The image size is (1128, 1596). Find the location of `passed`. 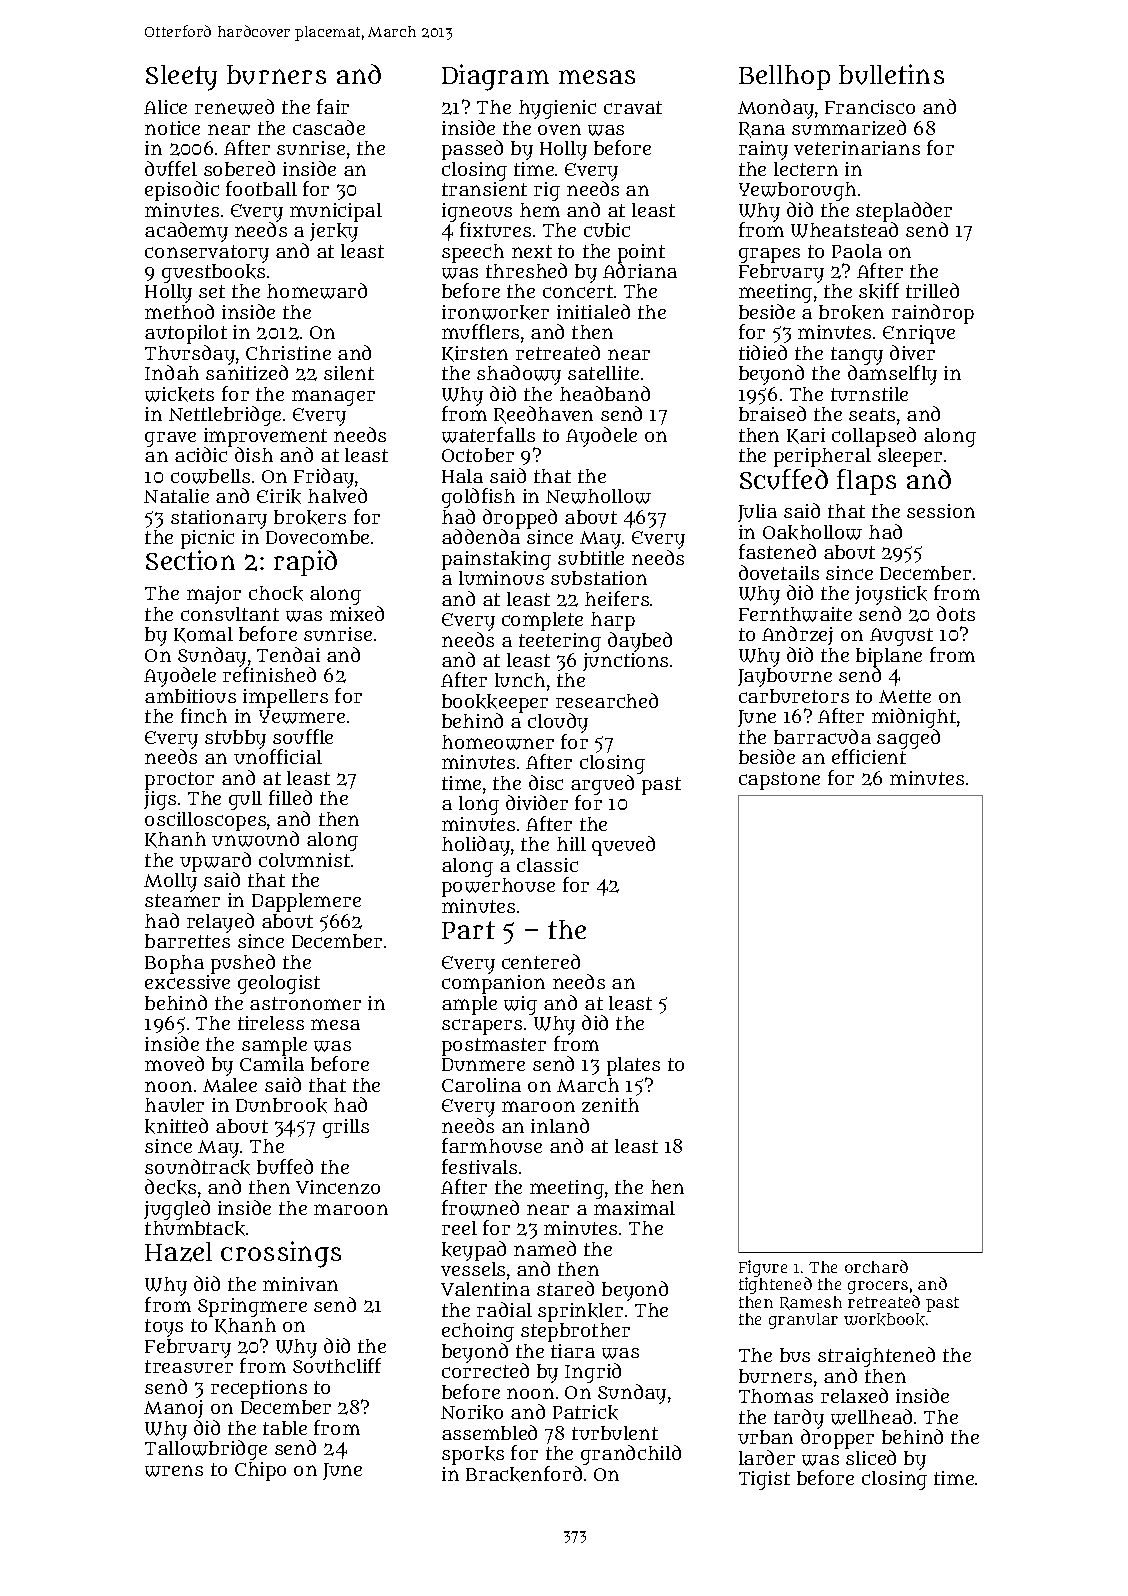

passed is located at coordinates (472, 150).
